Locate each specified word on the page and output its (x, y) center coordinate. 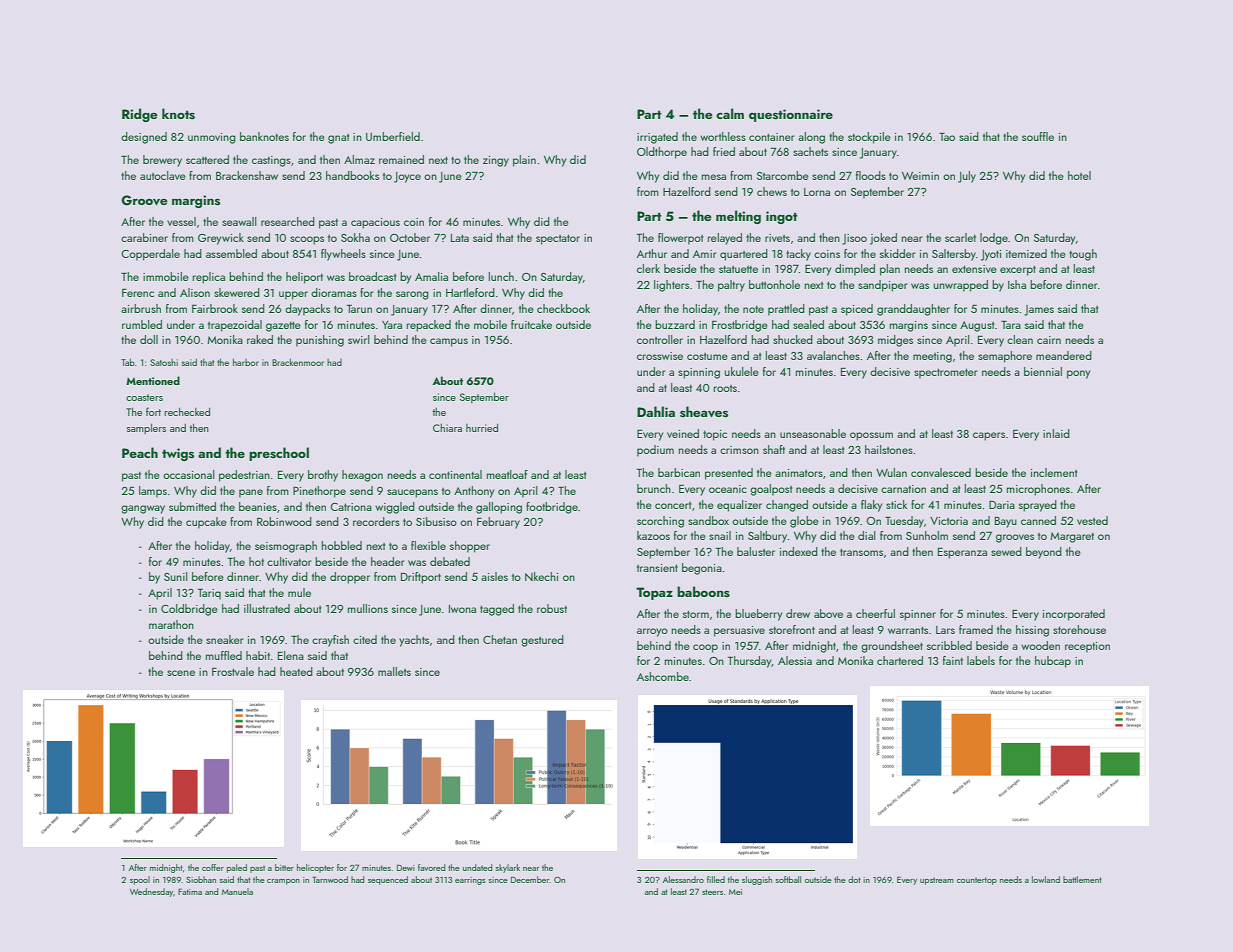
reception (1087, 647)
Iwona (462, 609)
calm (730, 113)
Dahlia (656, 411)
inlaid (1056, 433)
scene (181, 673)
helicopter (315, 868)
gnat (338, 139)
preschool (279, 454)
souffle (1038, 136)
